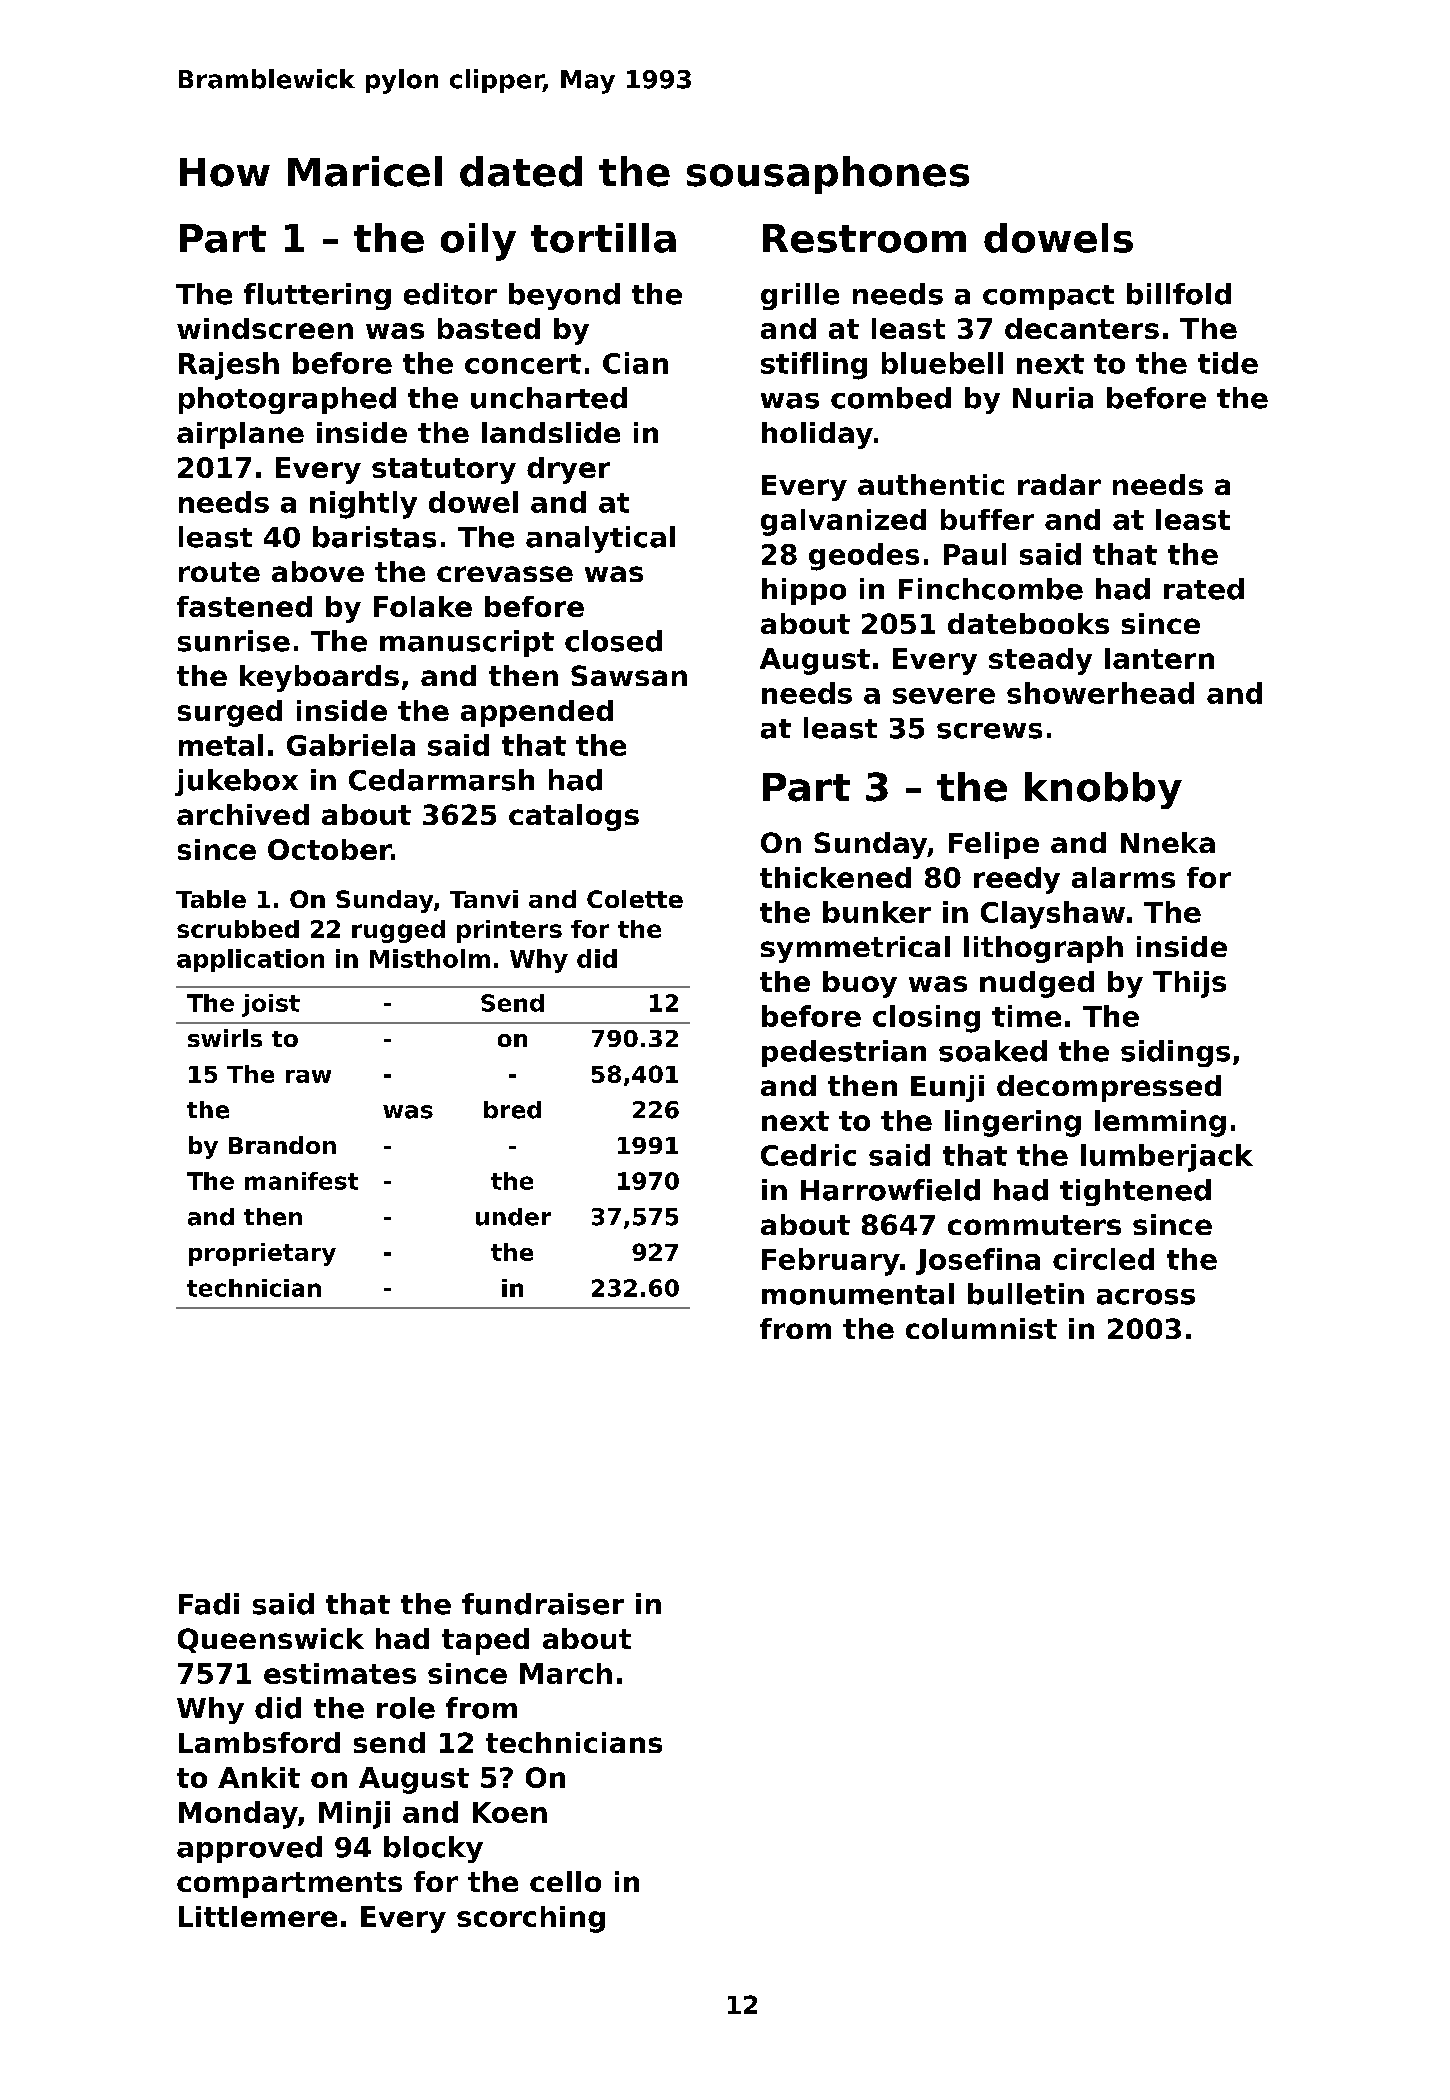 This image has width=1450, height=2100. What do you see at coordinates (565, 1881) in the image?
I see `cello` at bounding box center [565, 1881].
